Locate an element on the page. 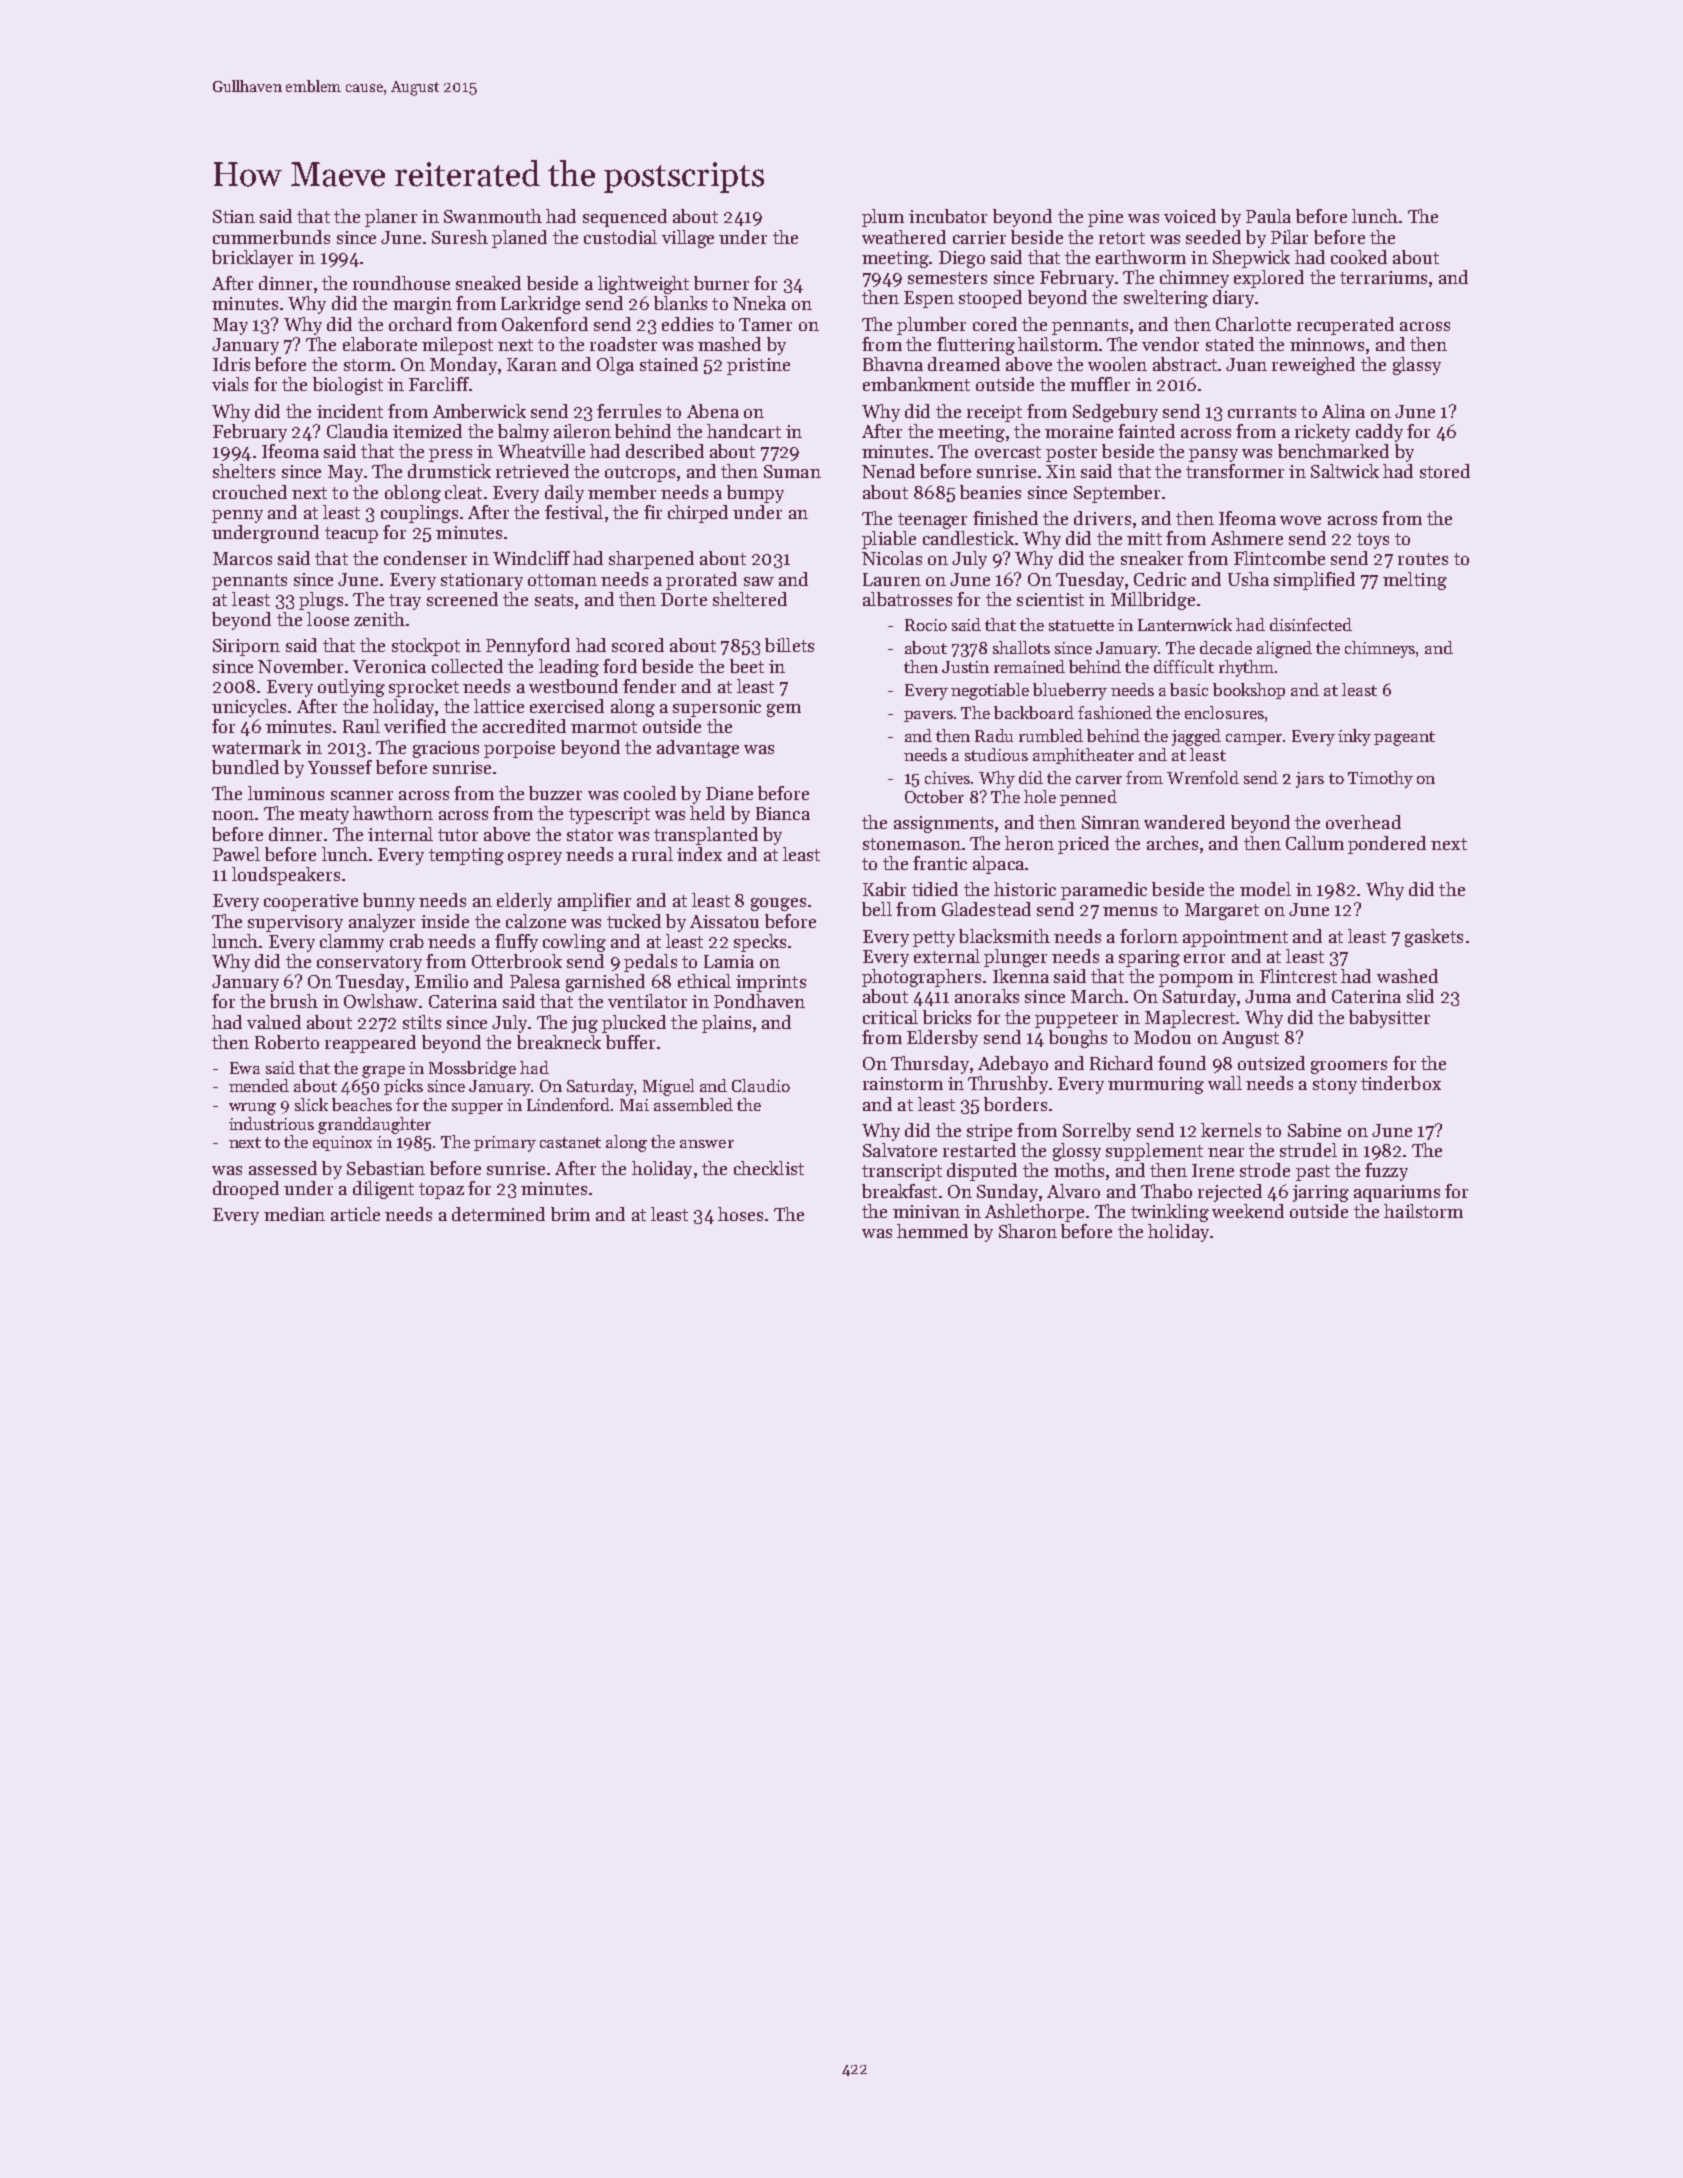 This page has width=1683, height=2178. alpaca is located at coordinates (998, 865).
